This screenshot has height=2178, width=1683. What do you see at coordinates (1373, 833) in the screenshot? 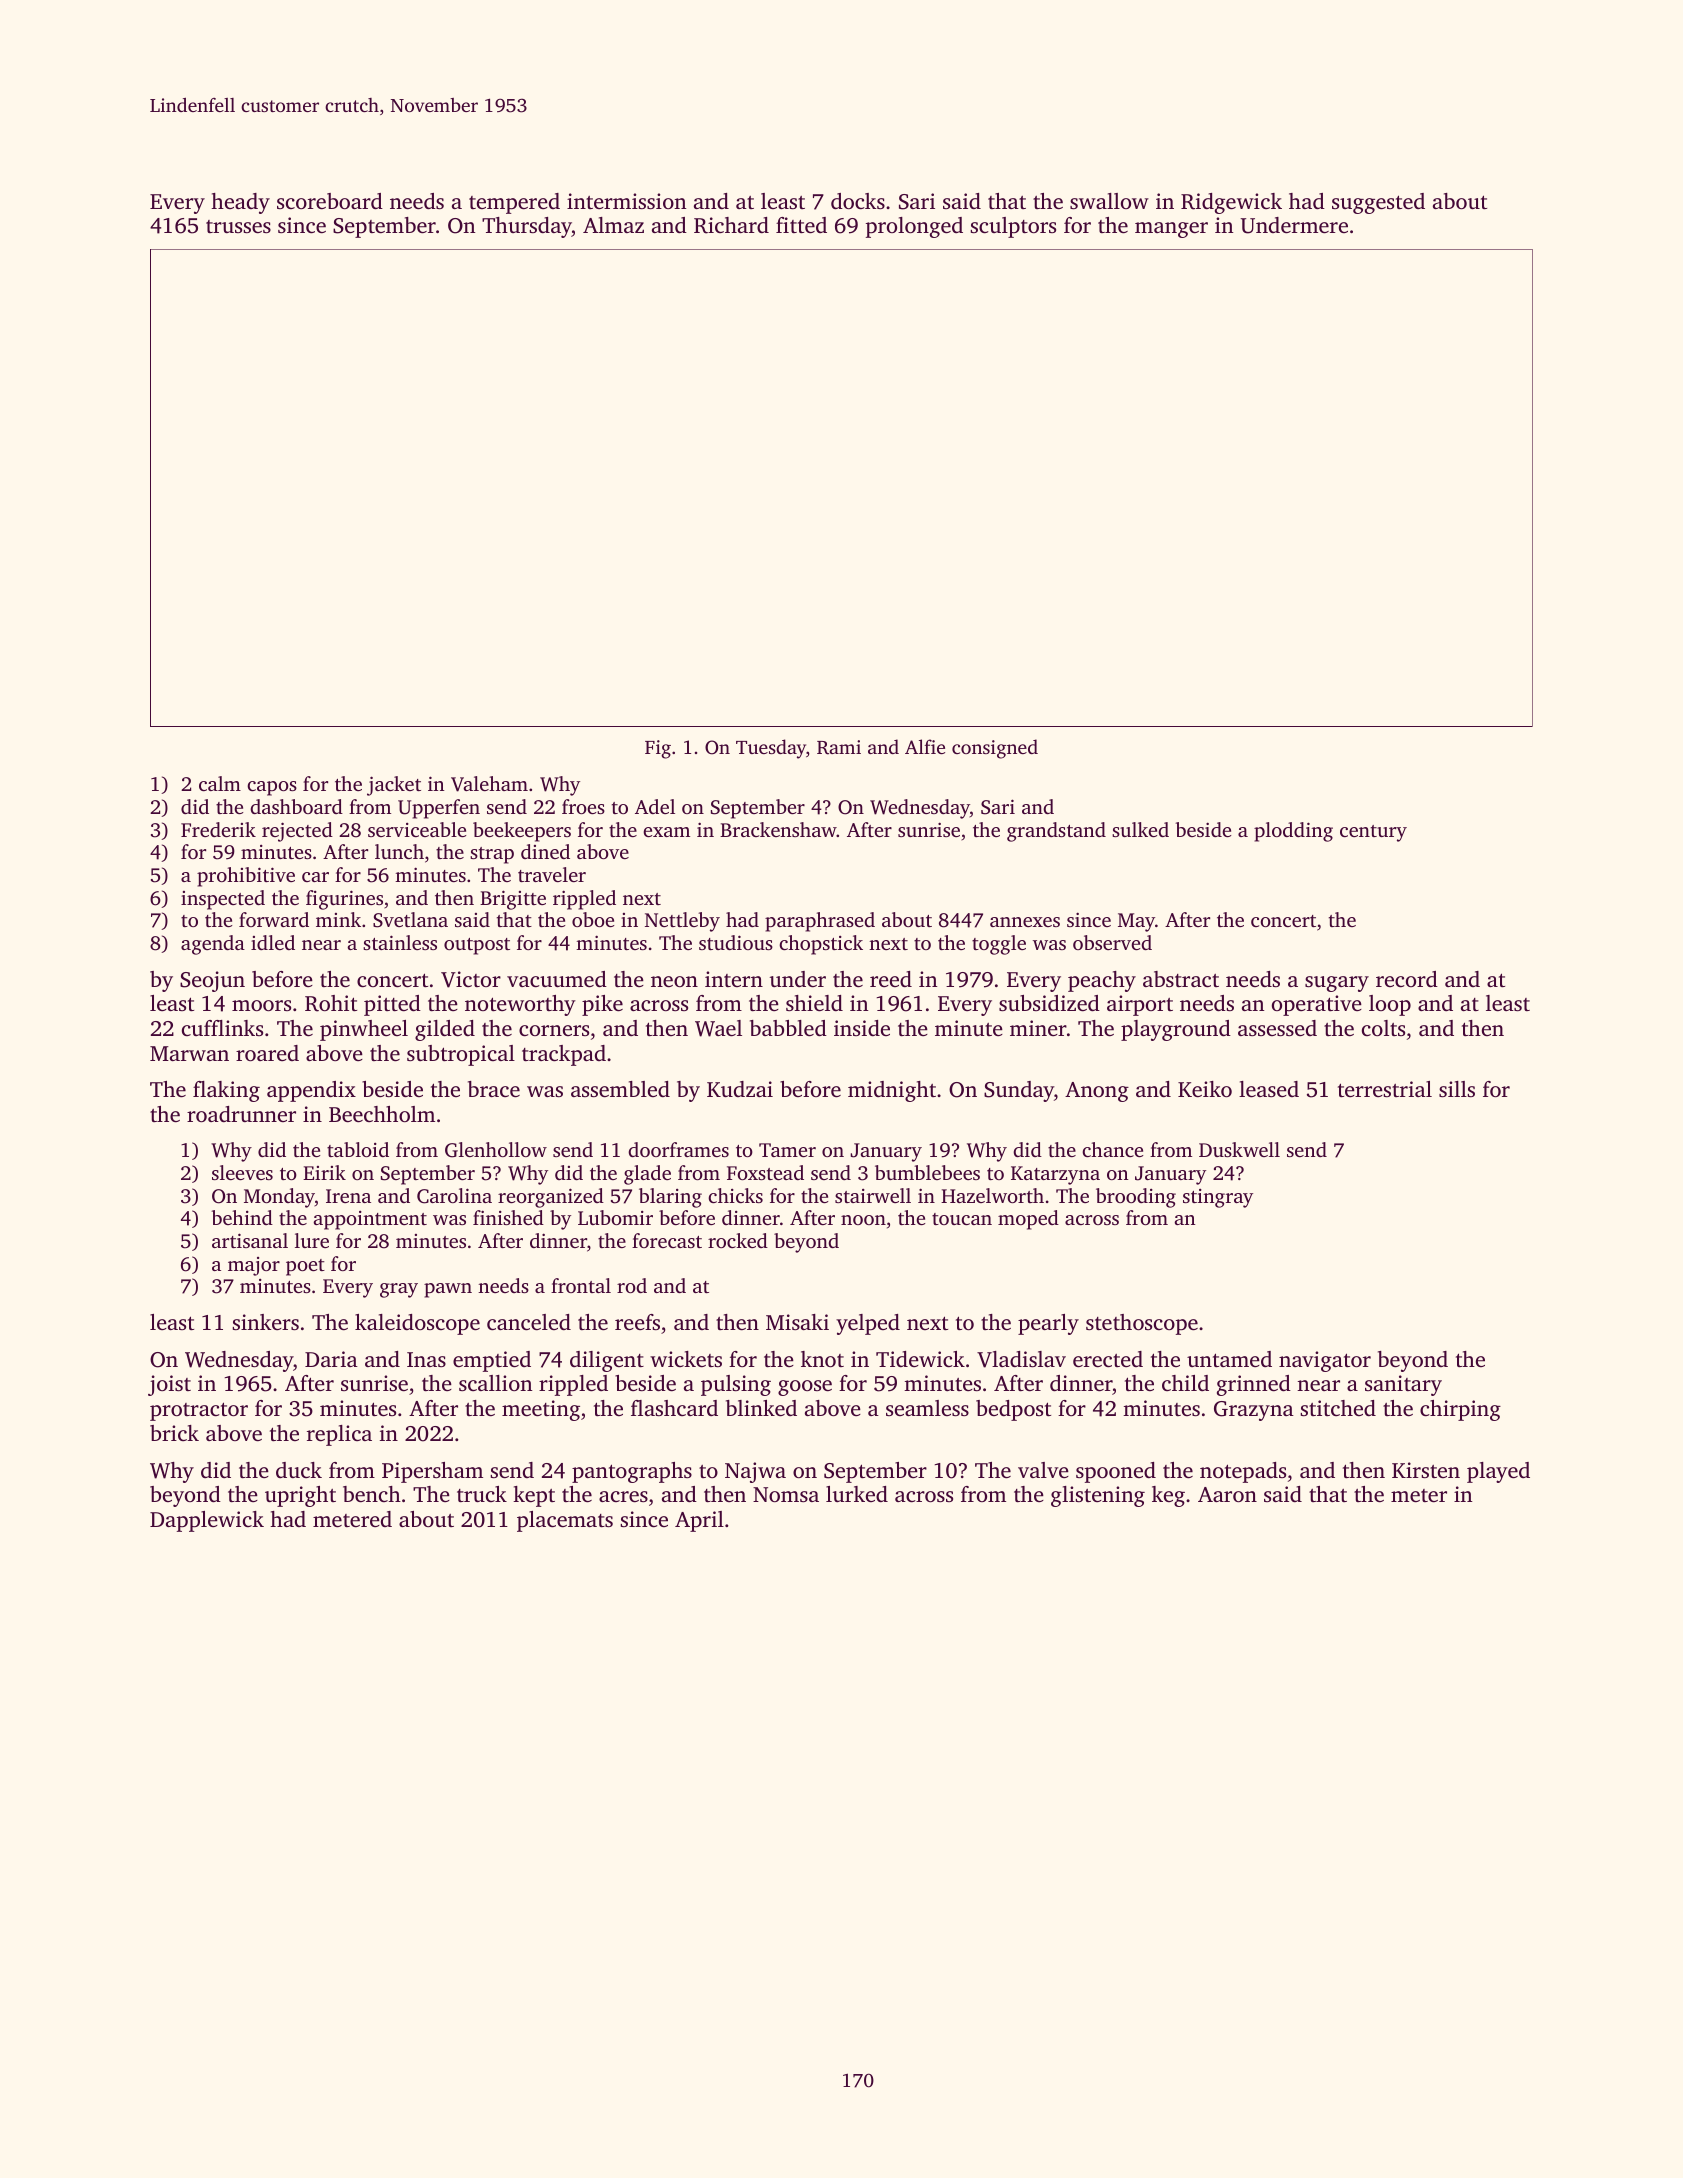
I see `century` at bounding box center [1373, 833].
